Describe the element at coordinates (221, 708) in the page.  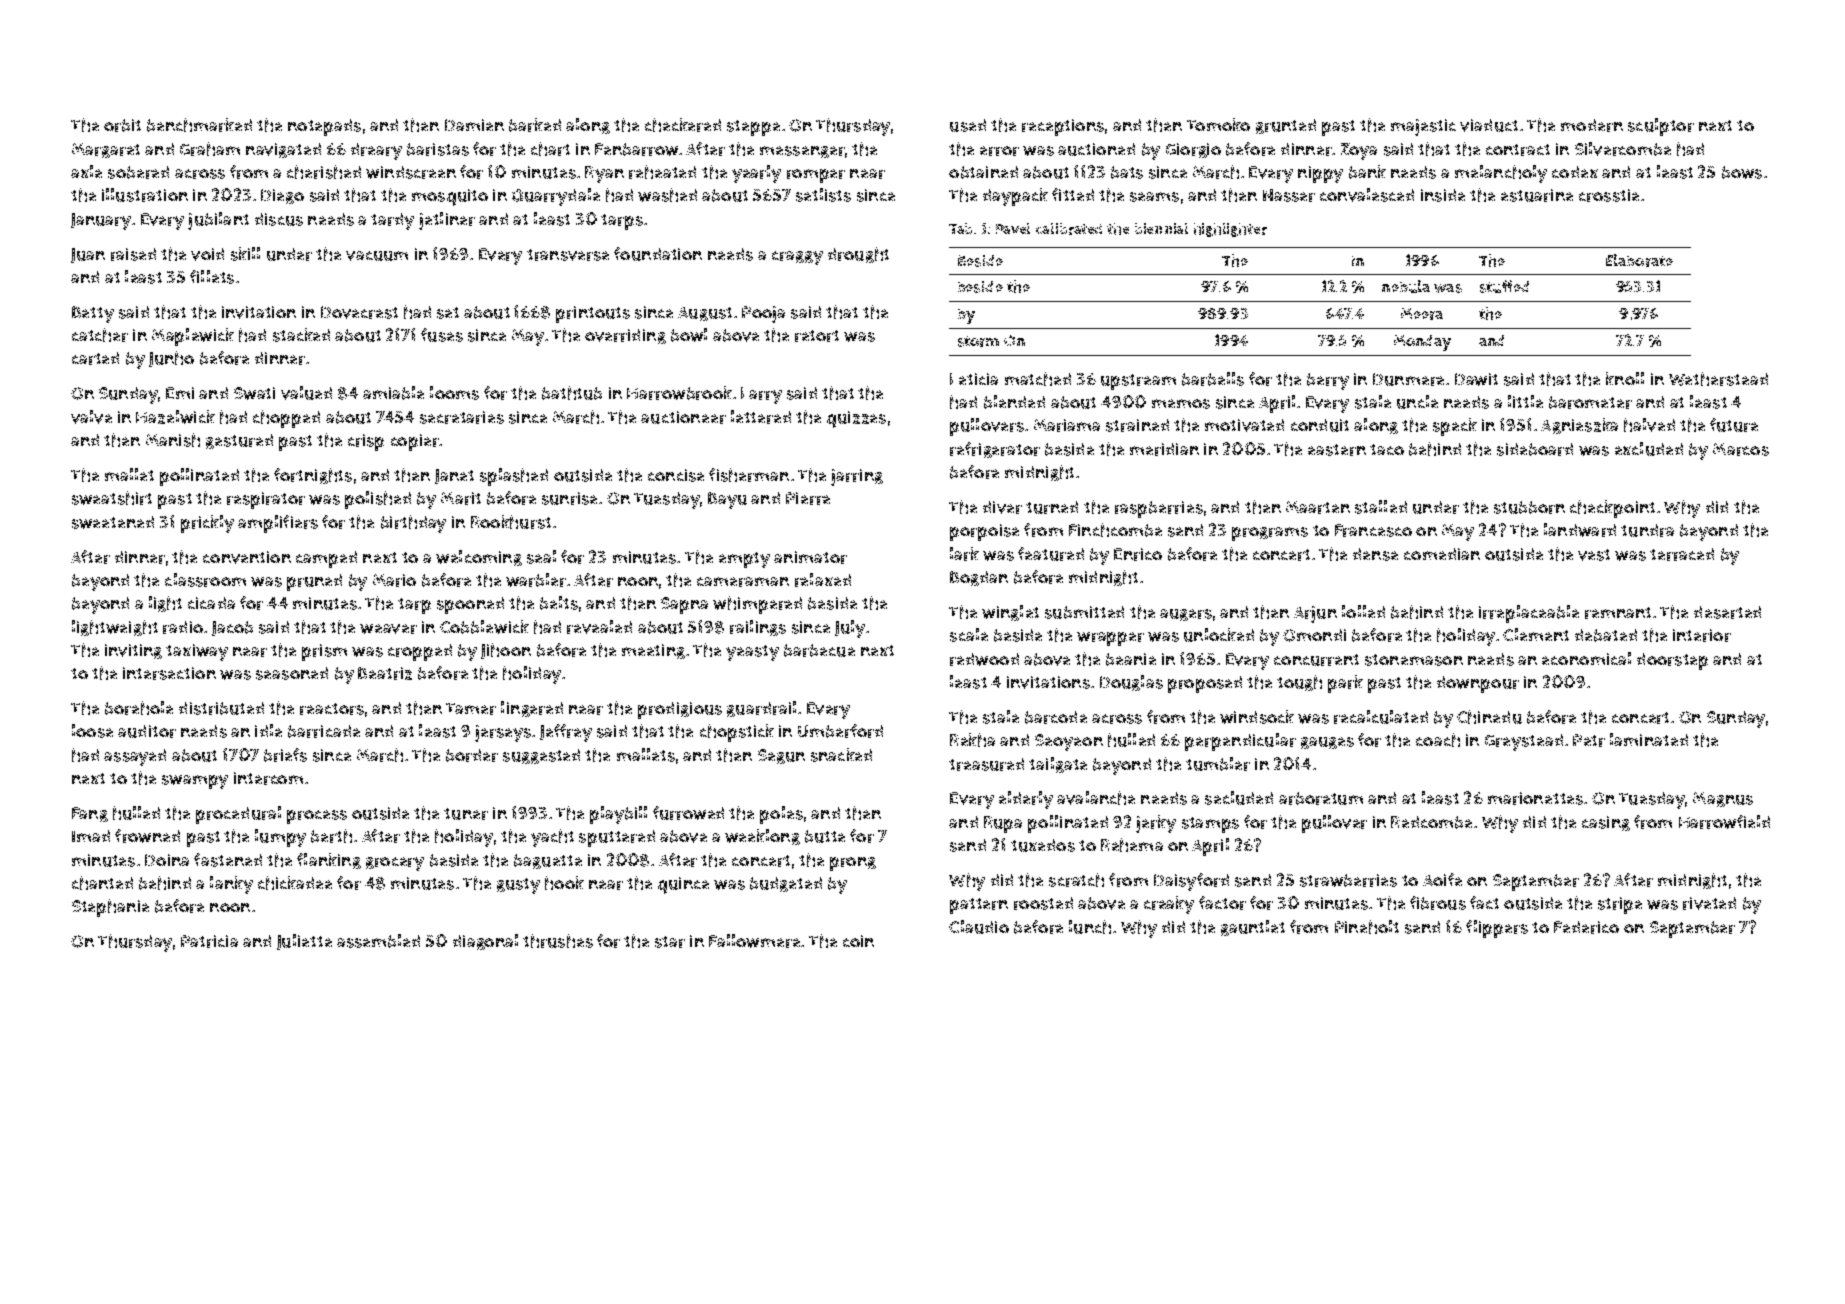
I see `distributed` at that location.
